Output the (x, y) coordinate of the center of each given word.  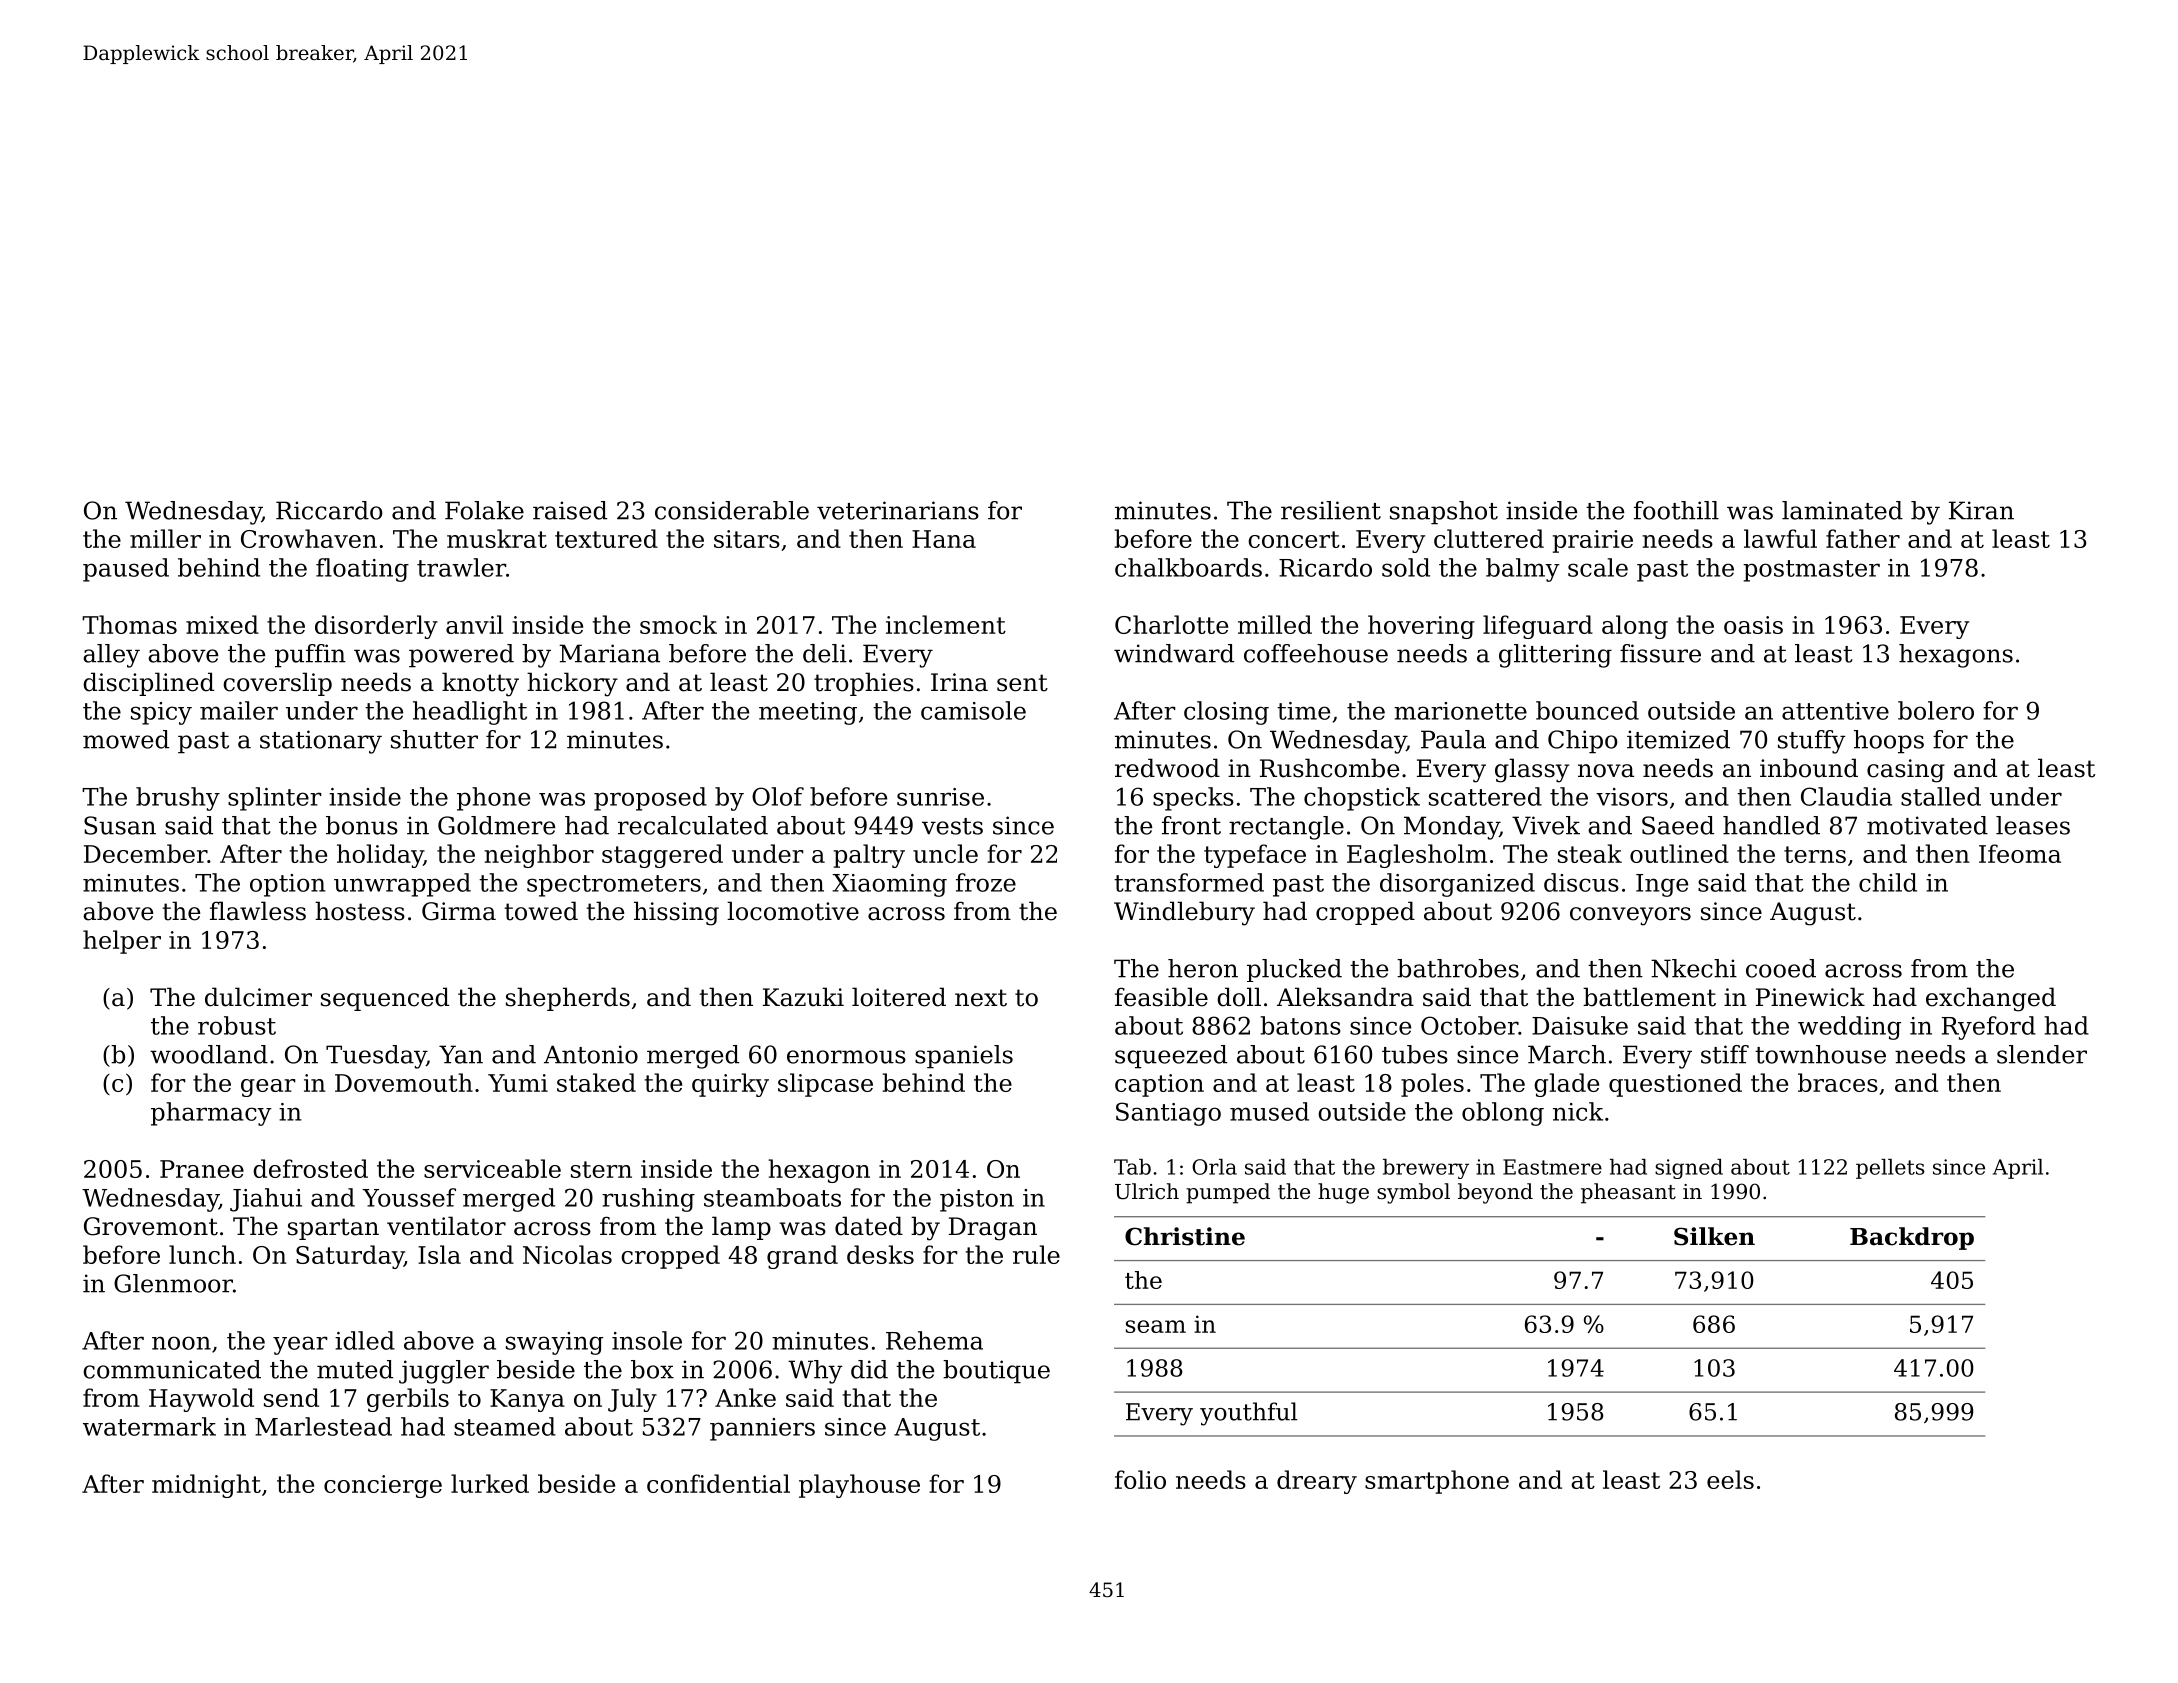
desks (880, 1254)
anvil (474, 624)
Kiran (1981, 510)
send (291, 1397)
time (1303, 711)
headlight (470, 713)
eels (1730, 1479)
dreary (1317, 1482)
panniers (762, 1429)
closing (1226, 713)
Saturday (350, 1257)
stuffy (1812, 742)
